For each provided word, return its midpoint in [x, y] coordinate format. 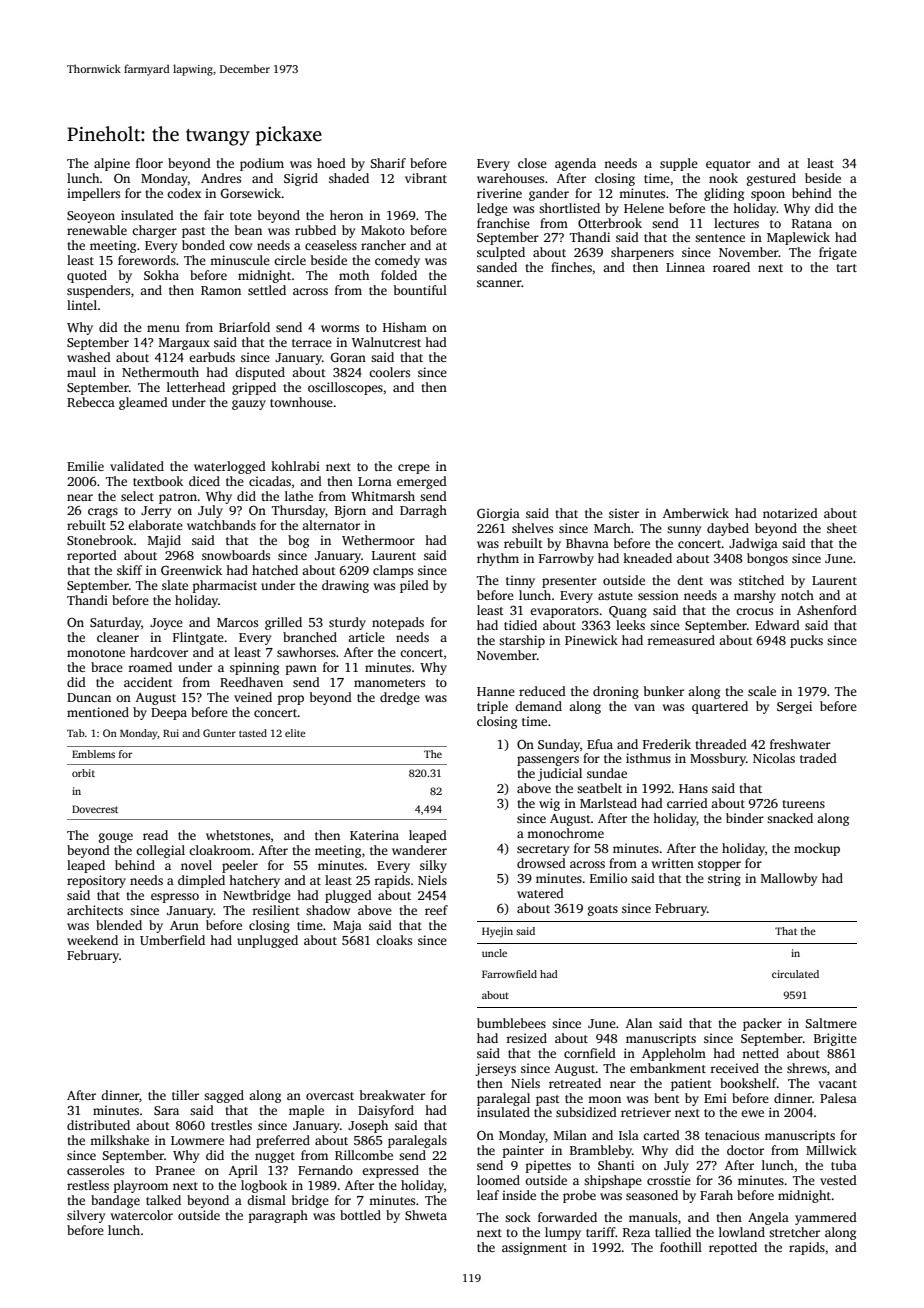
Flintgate [198, 638]
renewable [97, 230]
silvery [86, 1216]
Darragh [423, 511]
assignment [534, 1248]
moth [354, 275]
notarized [790, 513]
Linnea [685, 267]
